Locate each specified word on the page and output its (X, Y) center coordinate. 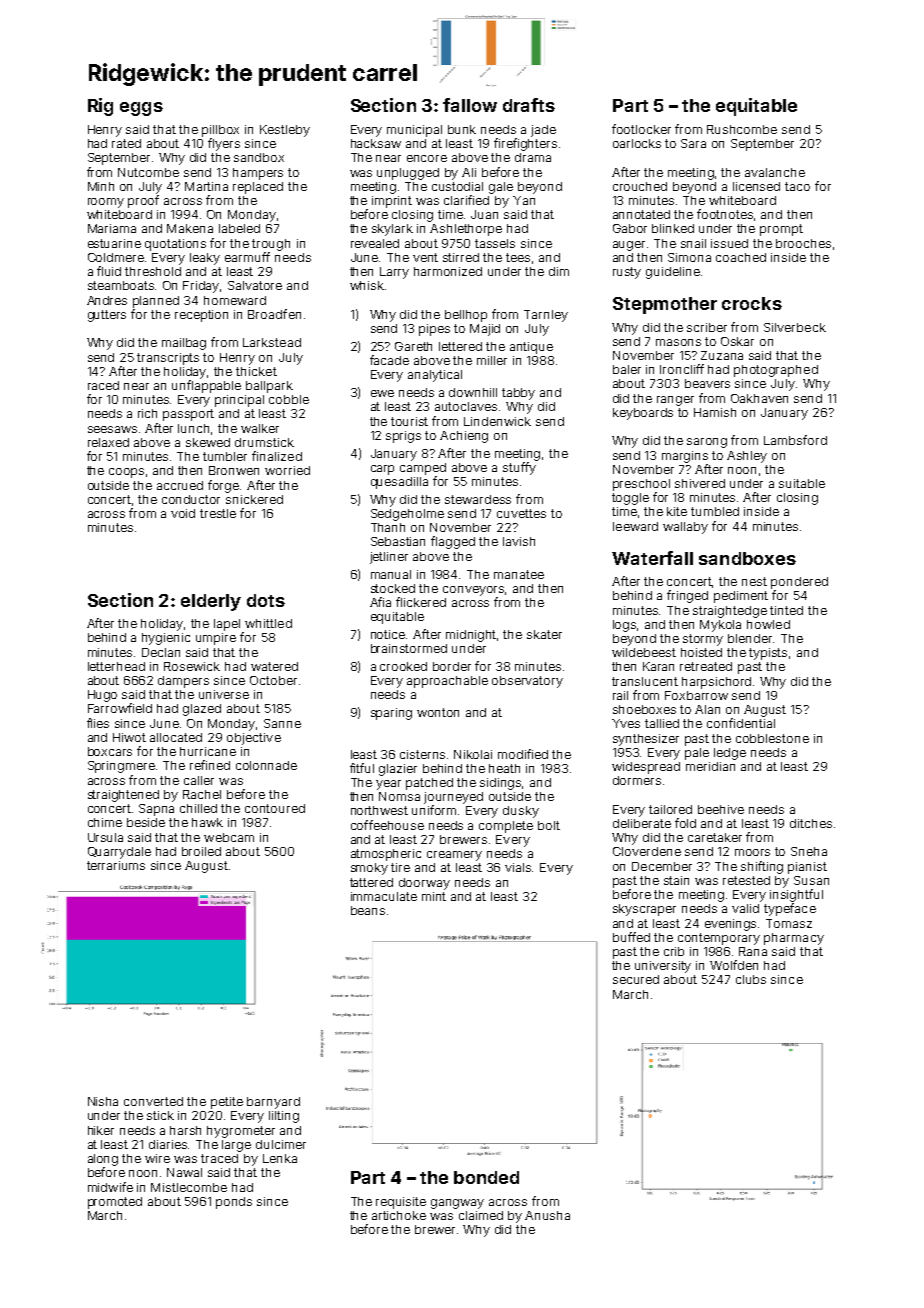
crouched (640, 186)
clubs (751, 979)
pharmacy (794, 939)
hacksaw (376, 143)
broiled (201, 851)
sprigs (403, 437)
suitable (802, 483)
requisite (401, 1203)
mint (434, 896)
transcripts (168, 359)
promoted (115, 1203)
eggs (141, 109)
